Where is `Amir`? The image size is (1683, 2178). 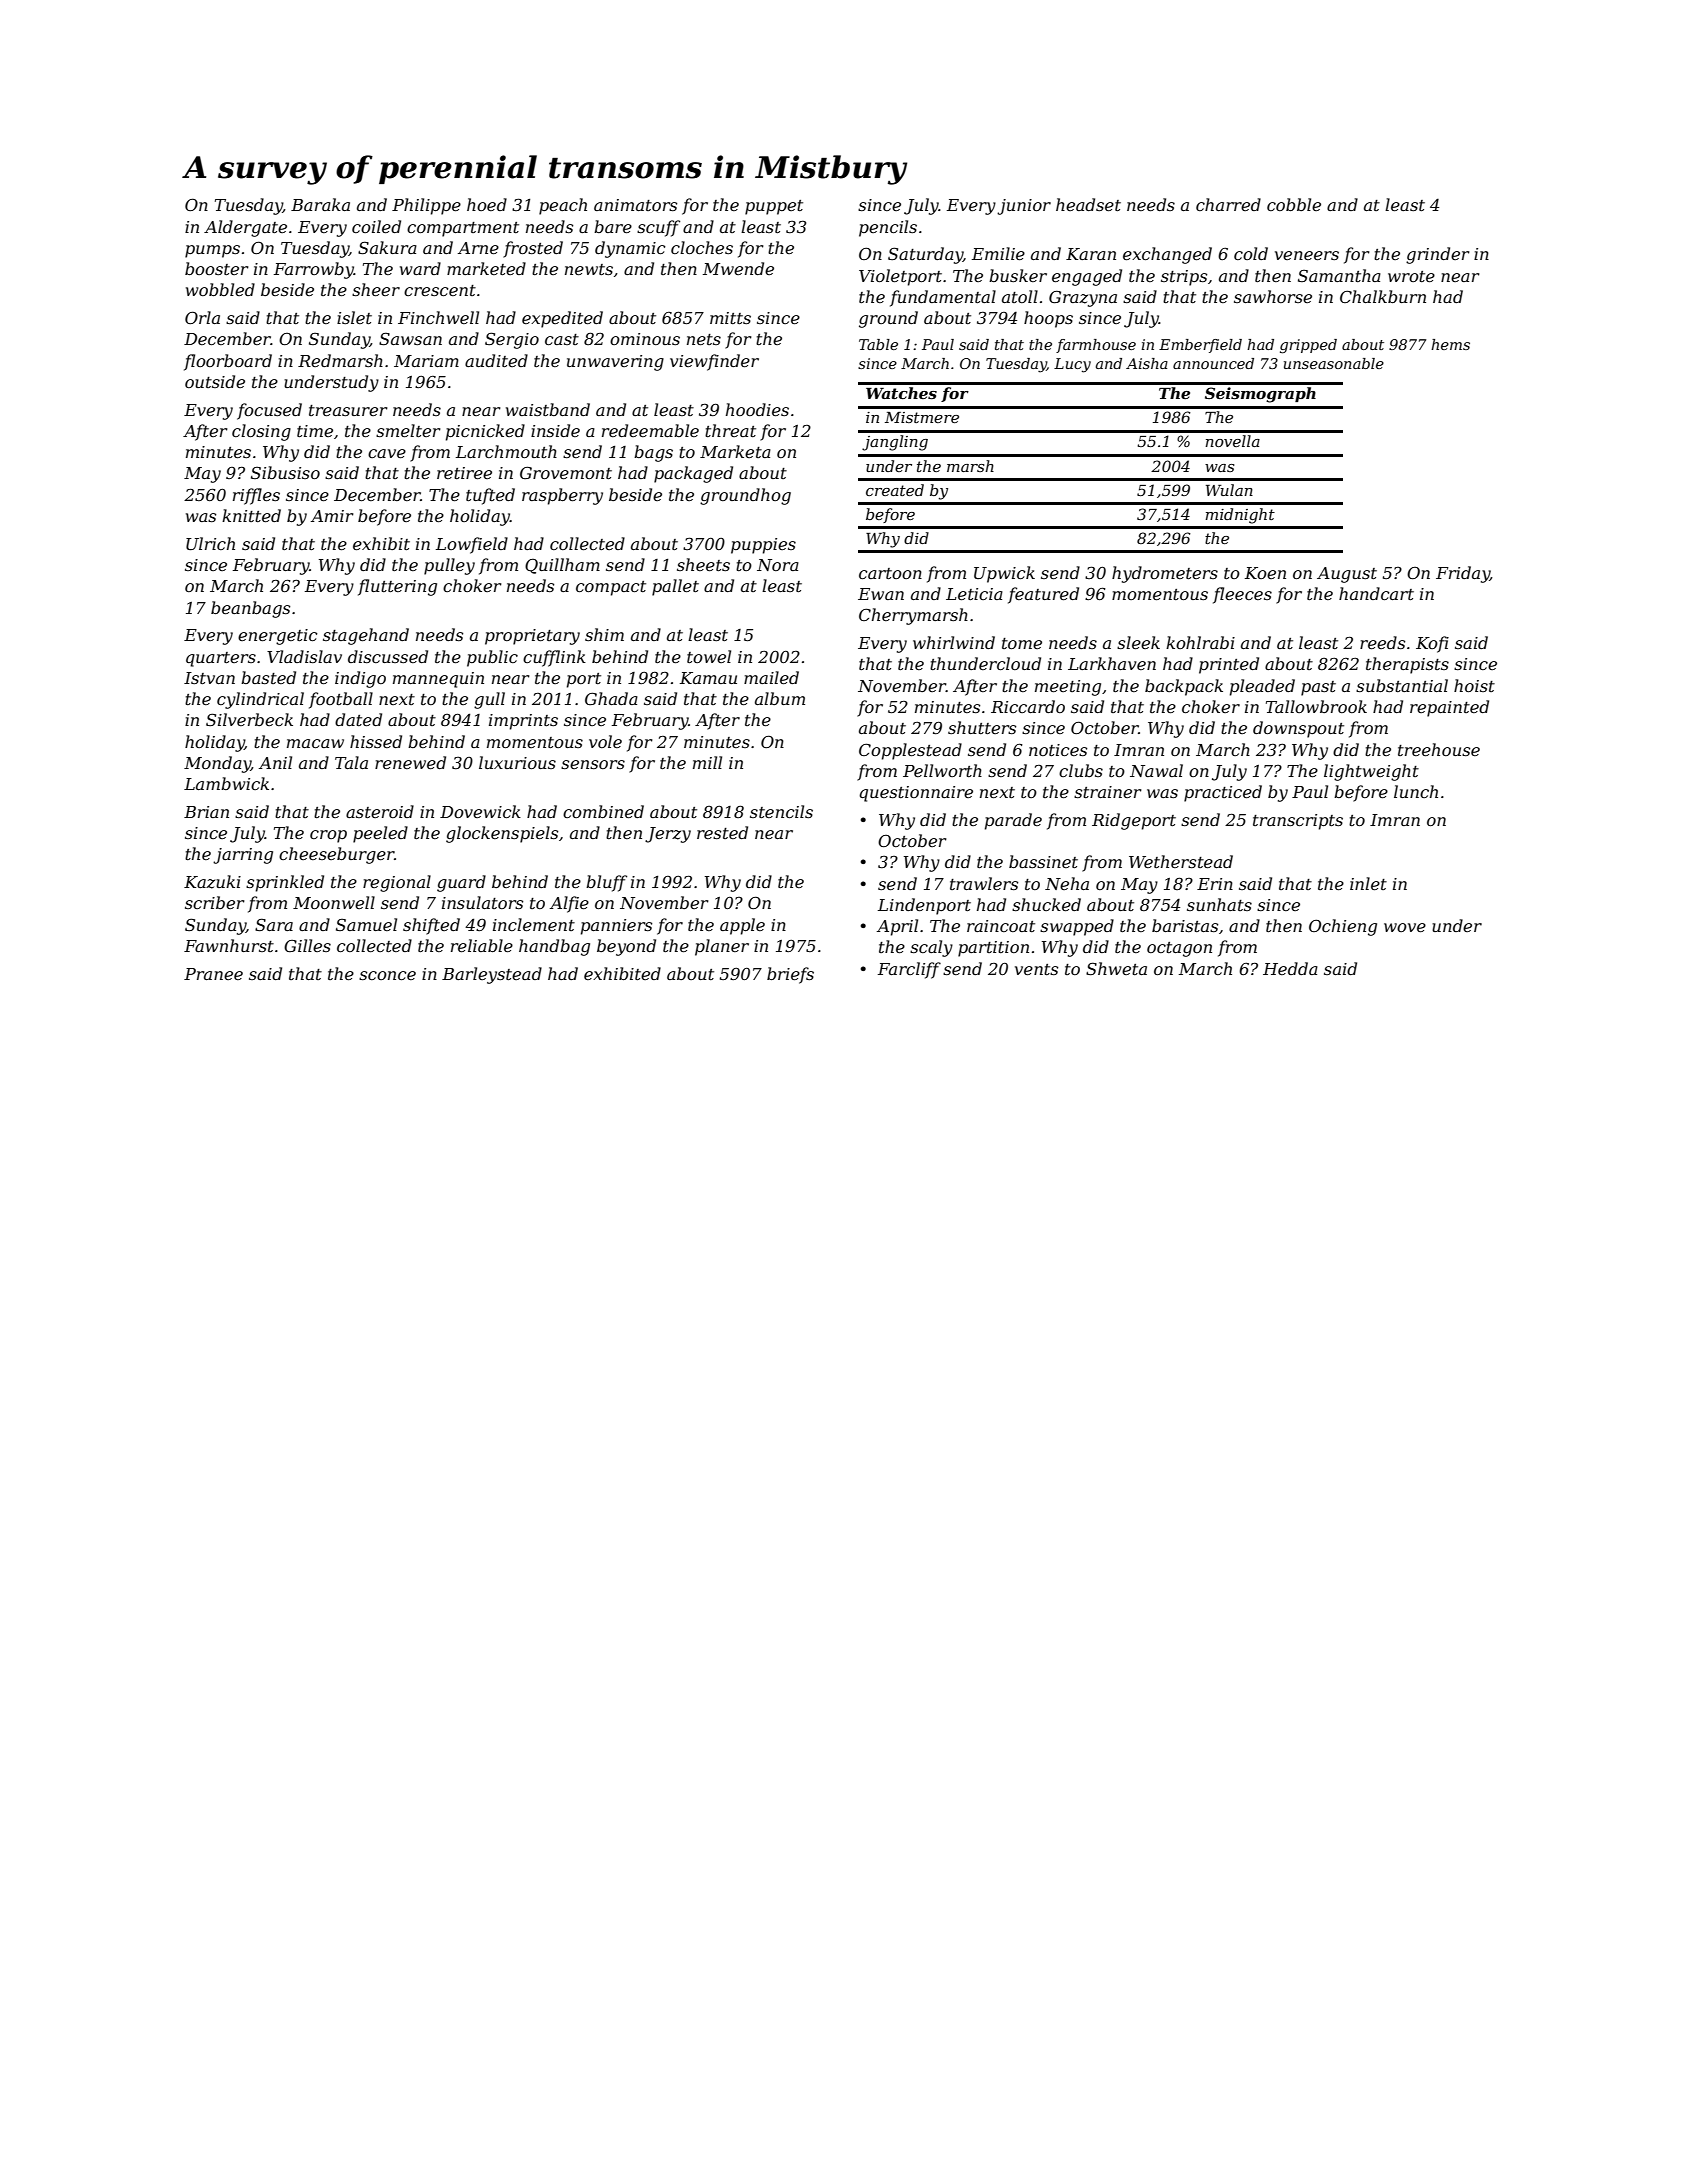
Amir is located at coordinates (332, 516).
